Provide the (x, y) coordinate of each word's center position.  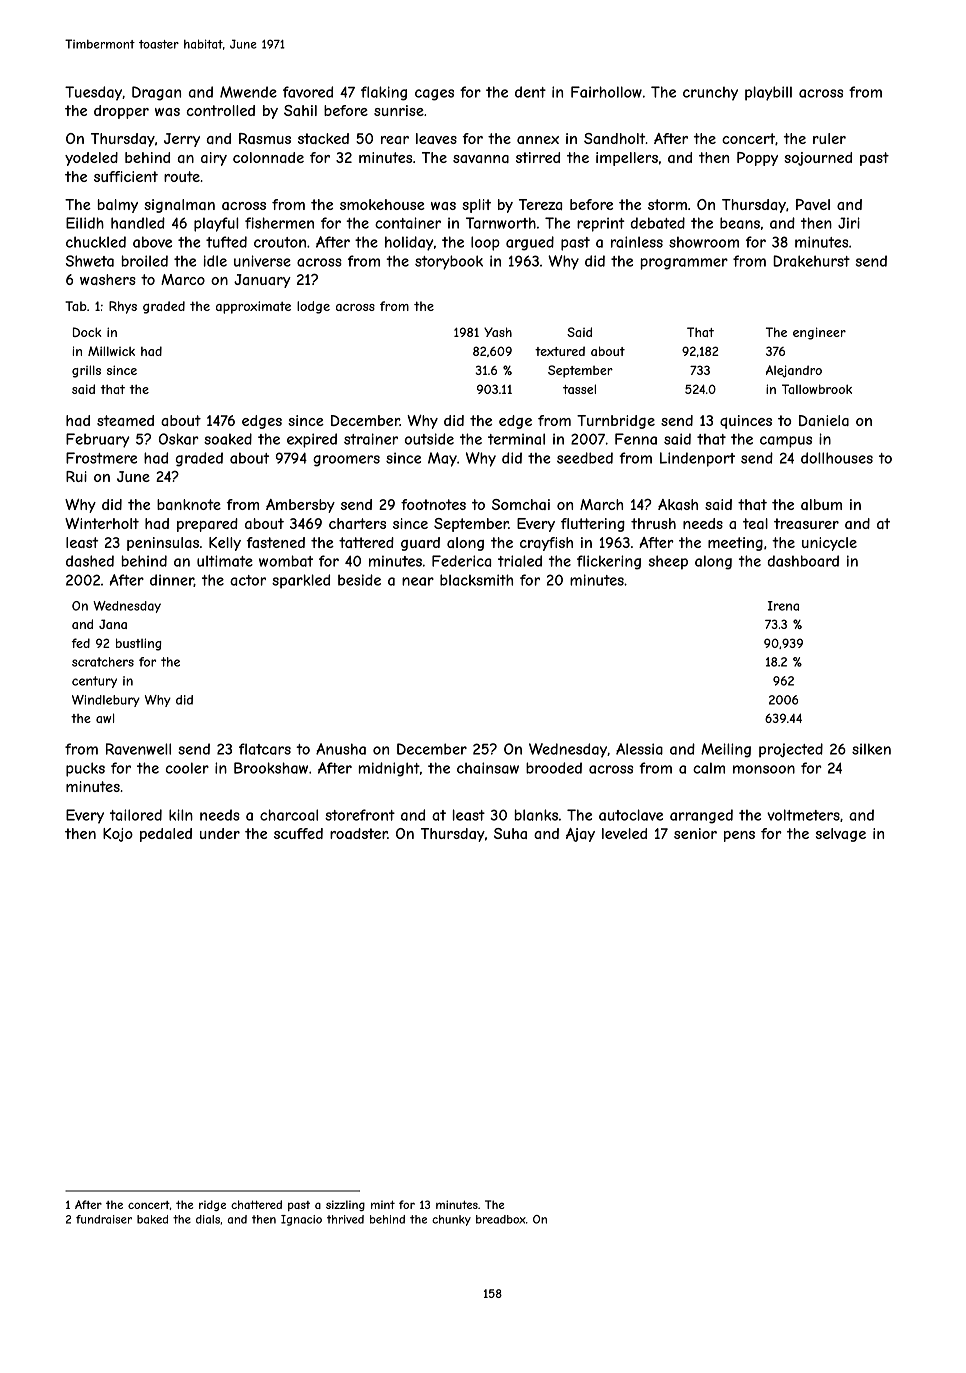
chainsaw (488, 768)
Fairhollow (606, 92)
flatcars (265, 749)
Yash (498, 332)
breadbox (501, 1219)
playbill (768, 93)
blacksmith (476, 580)
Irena (783, 606)
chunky (451, 1220)
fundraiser (104, 1219)
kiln (181, 815)
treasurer (806, 523)
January (262, 281)
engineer (819, 333)
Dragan (156, 93)
